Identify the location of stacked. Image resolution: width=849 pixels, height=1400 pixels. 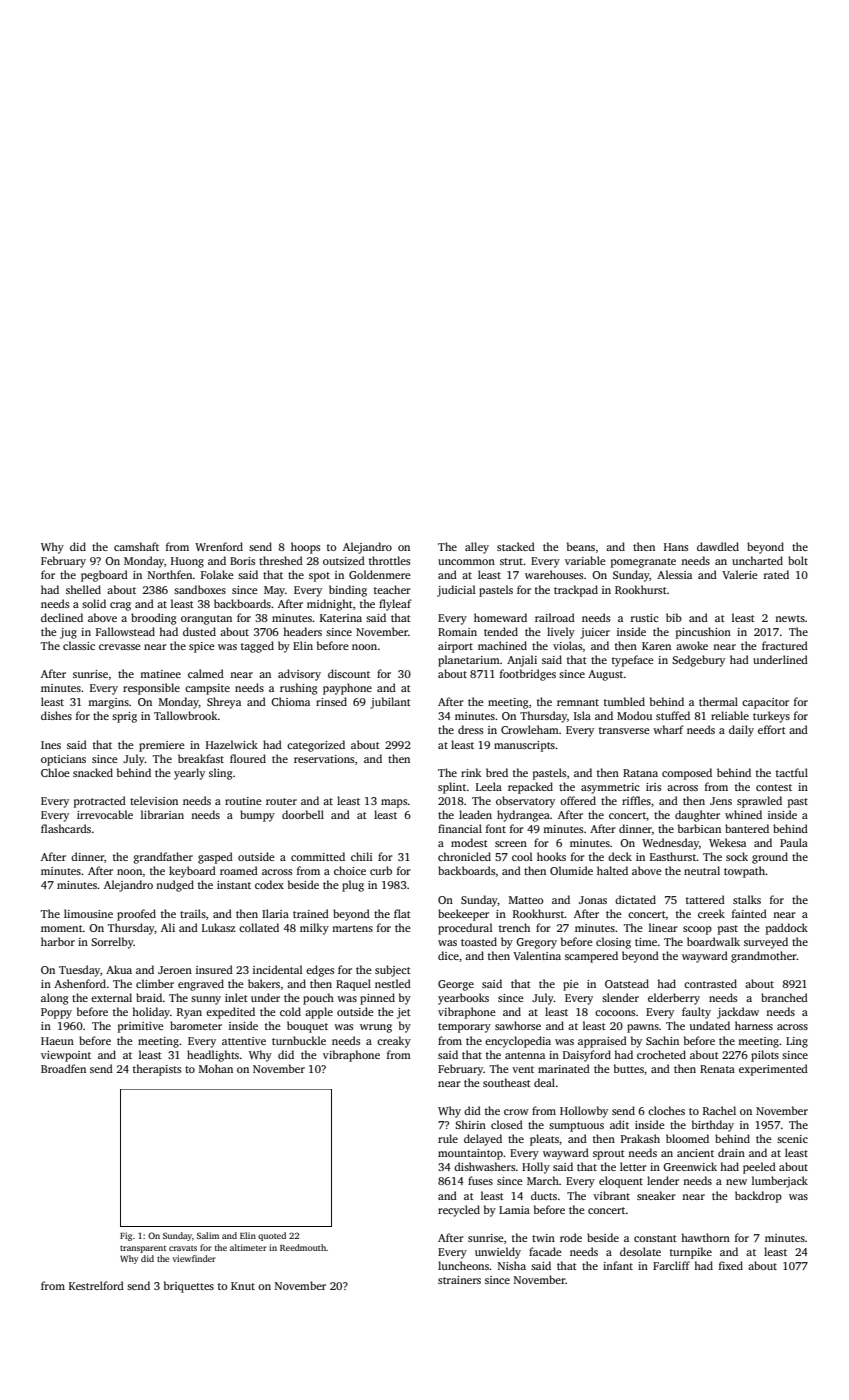
(516, 546).
